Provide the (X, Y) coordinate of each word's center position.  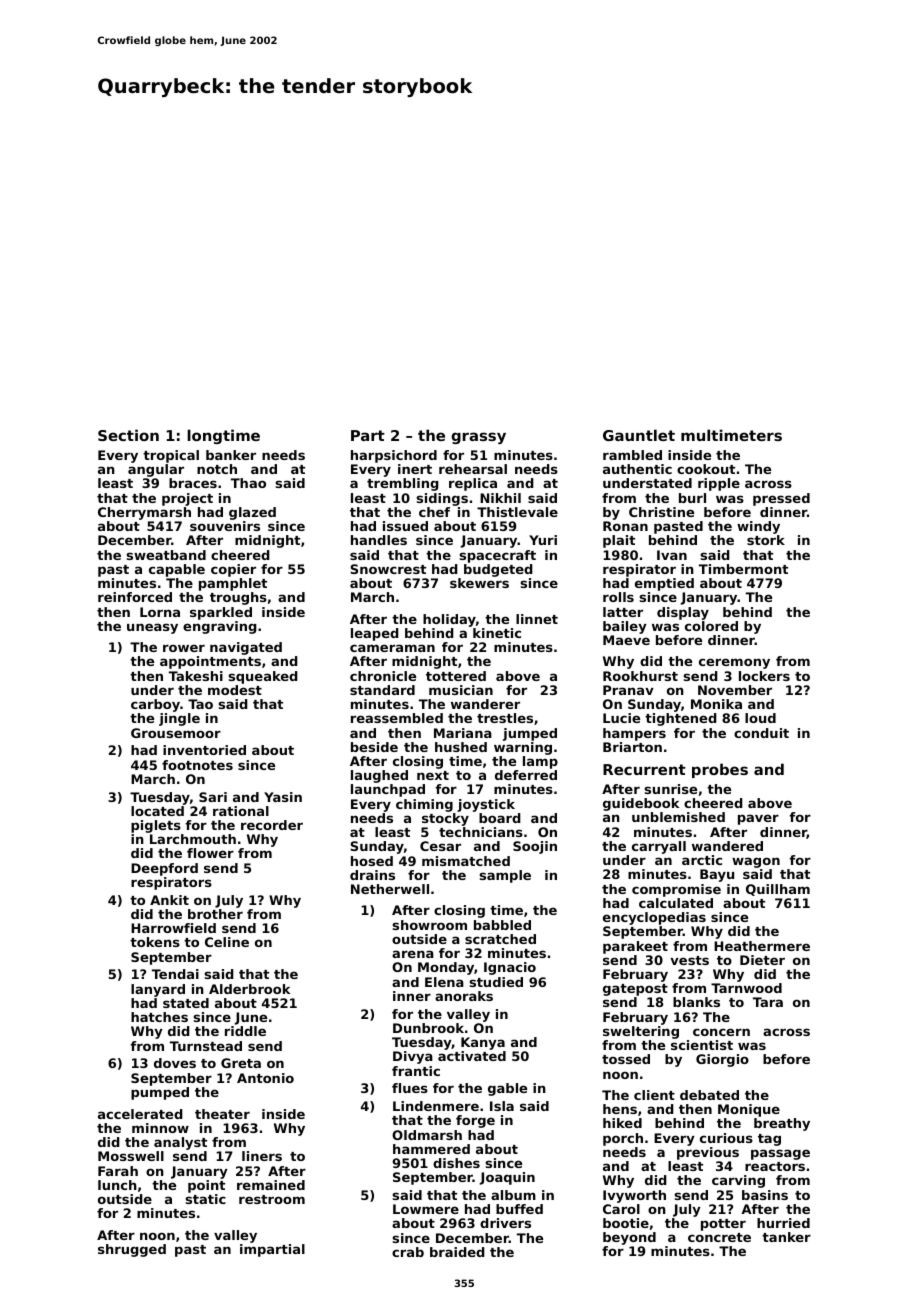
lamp (540, 762)
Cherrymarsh (144, 513)
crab (408, 1252)
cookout (706, 469)
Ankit (169, 900)
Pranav (628, 690)
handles (379, 540)
